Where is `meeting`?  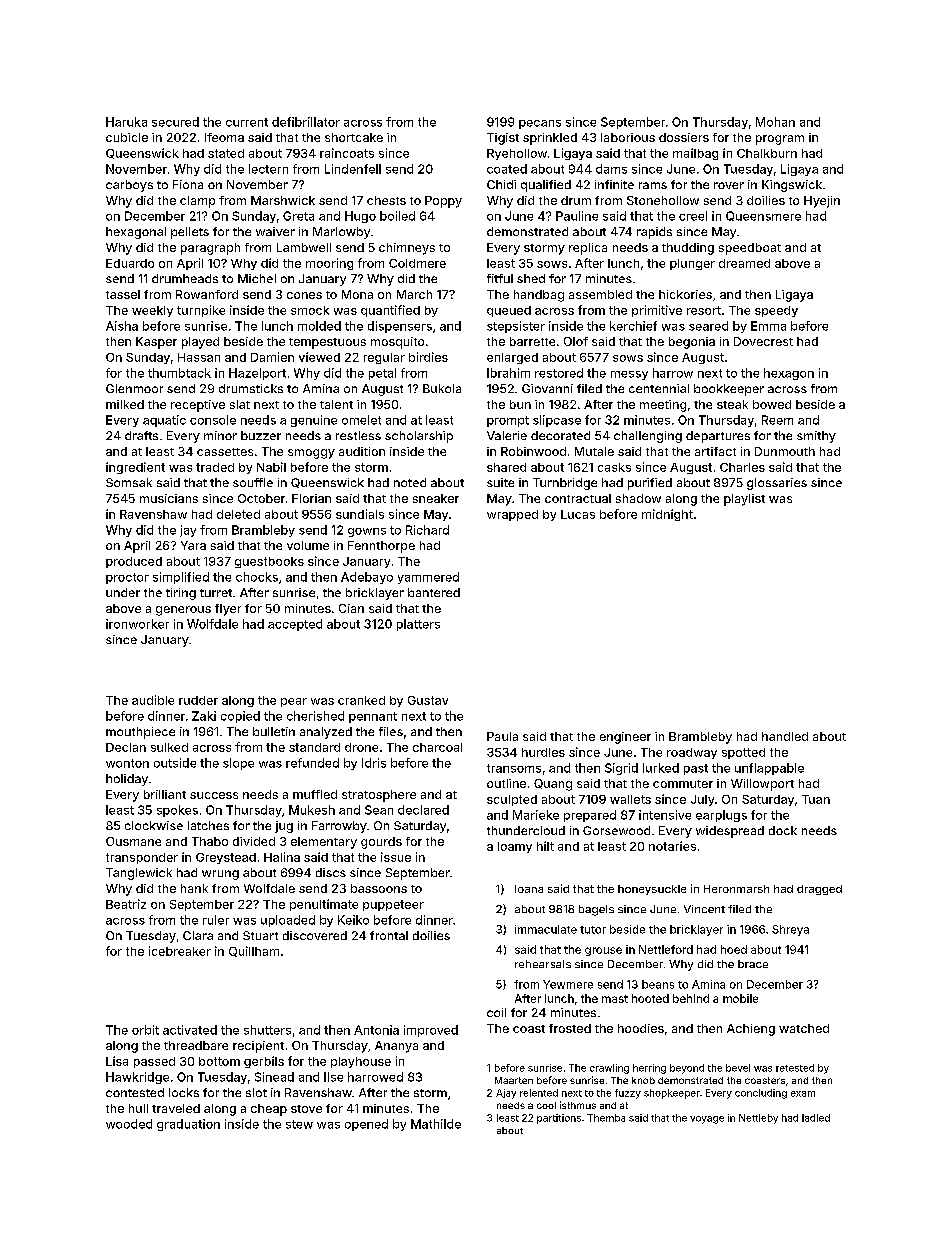
meeting is located at coordinates (663, 406).
